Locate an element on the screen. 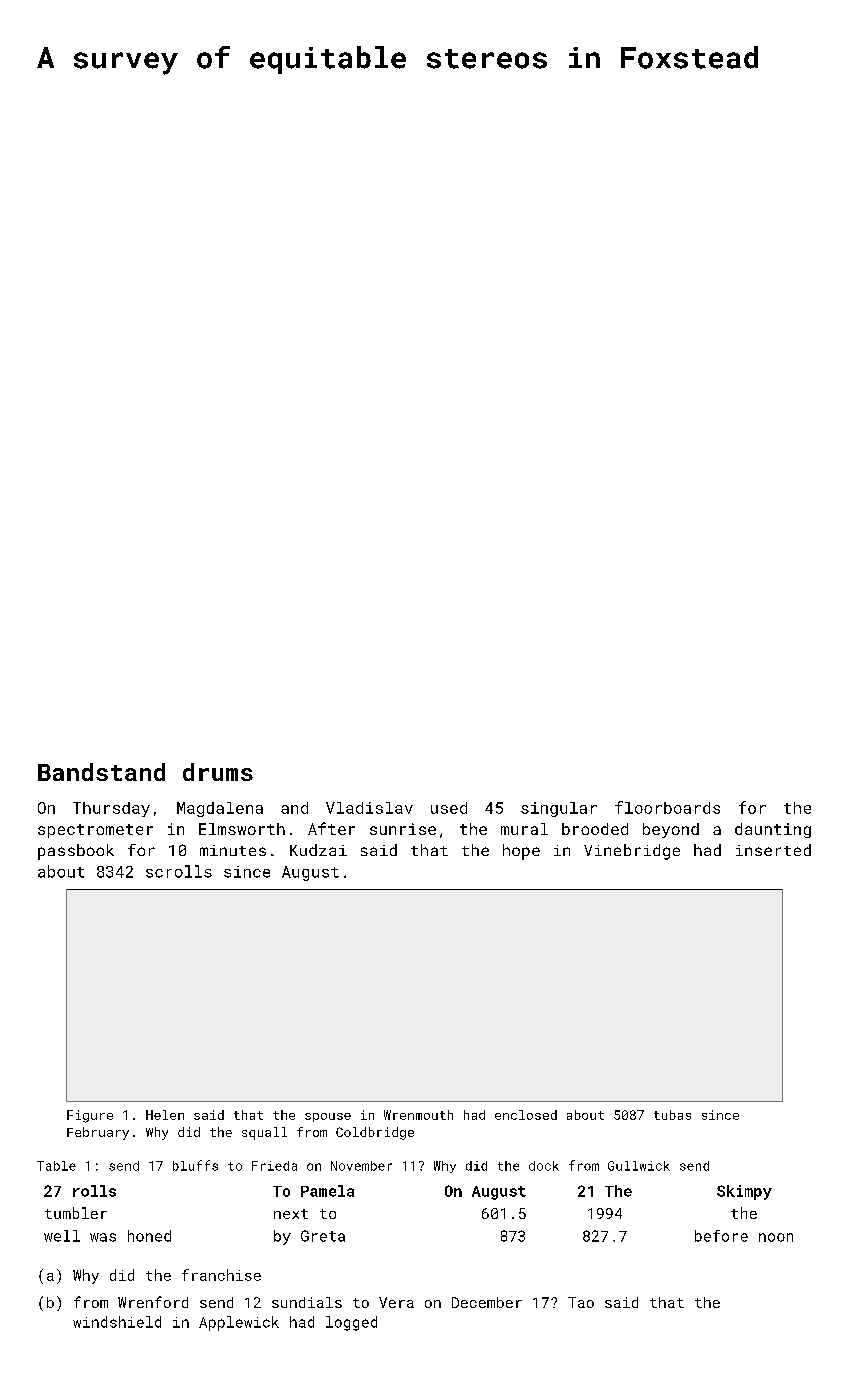 The height and width of the screenshot is (1400, 849). Skimpy is located at coordinates (744, 1192).
